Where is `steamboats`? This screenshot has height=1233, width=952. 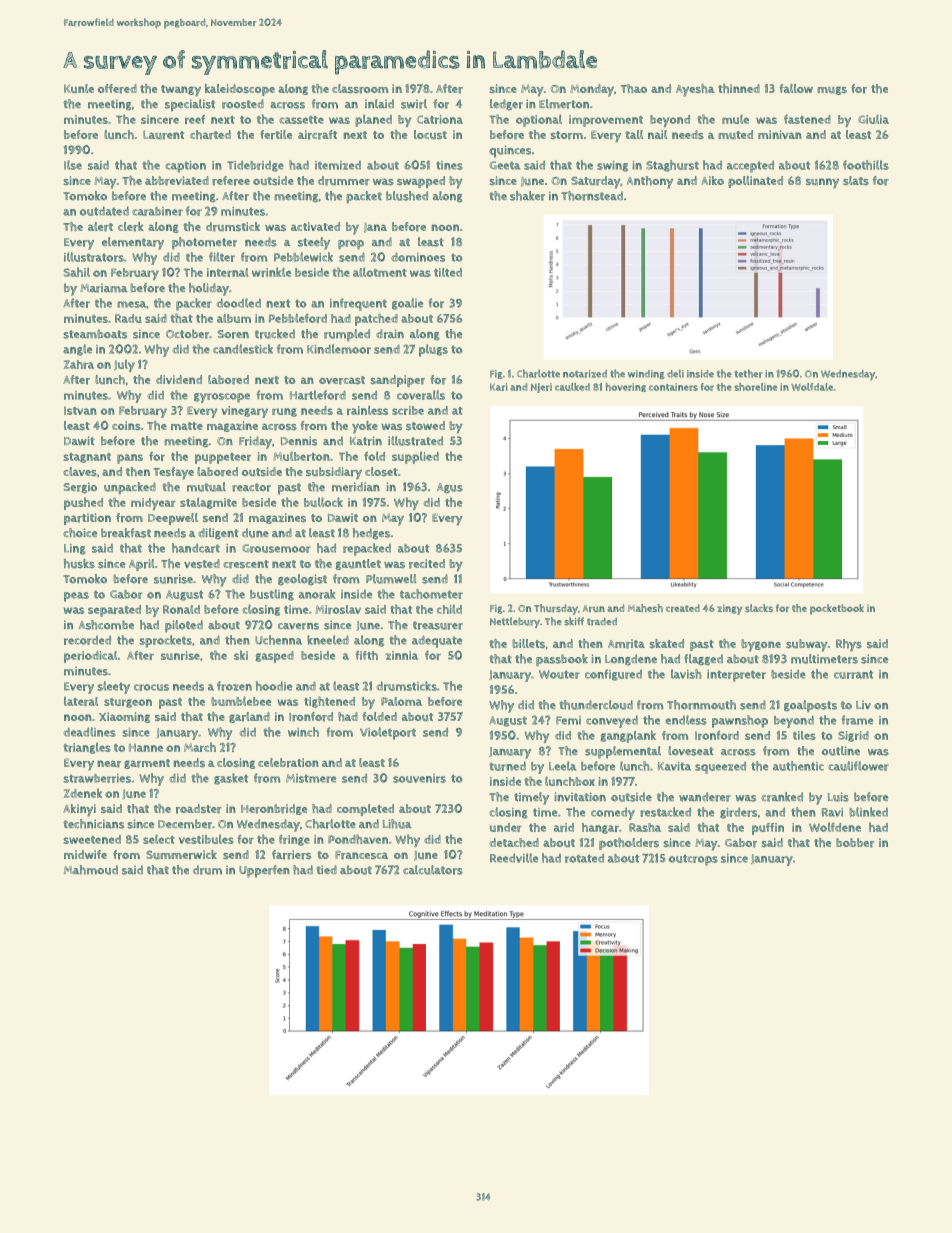
steamboats is located at coordinates (95, 334).
